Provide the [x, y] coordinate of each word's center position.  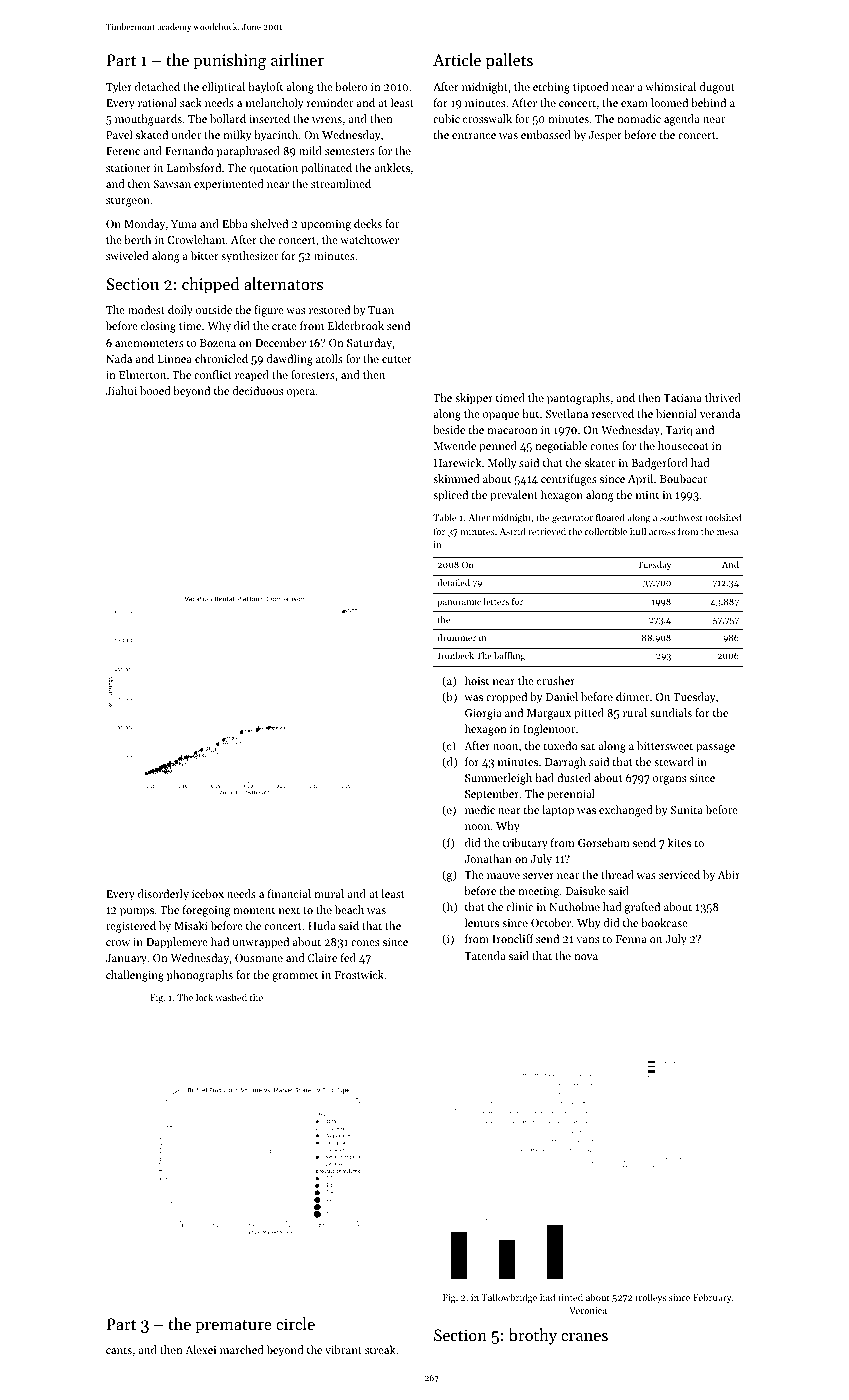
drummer [456, 637]
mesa [727, 532]
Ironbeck [456, 655]
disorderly [163, 895]
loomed [669, 102]
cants [119, 1350]
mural [329, 893]
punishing [229, 61]
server [538, 876]
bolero [351, 86]
